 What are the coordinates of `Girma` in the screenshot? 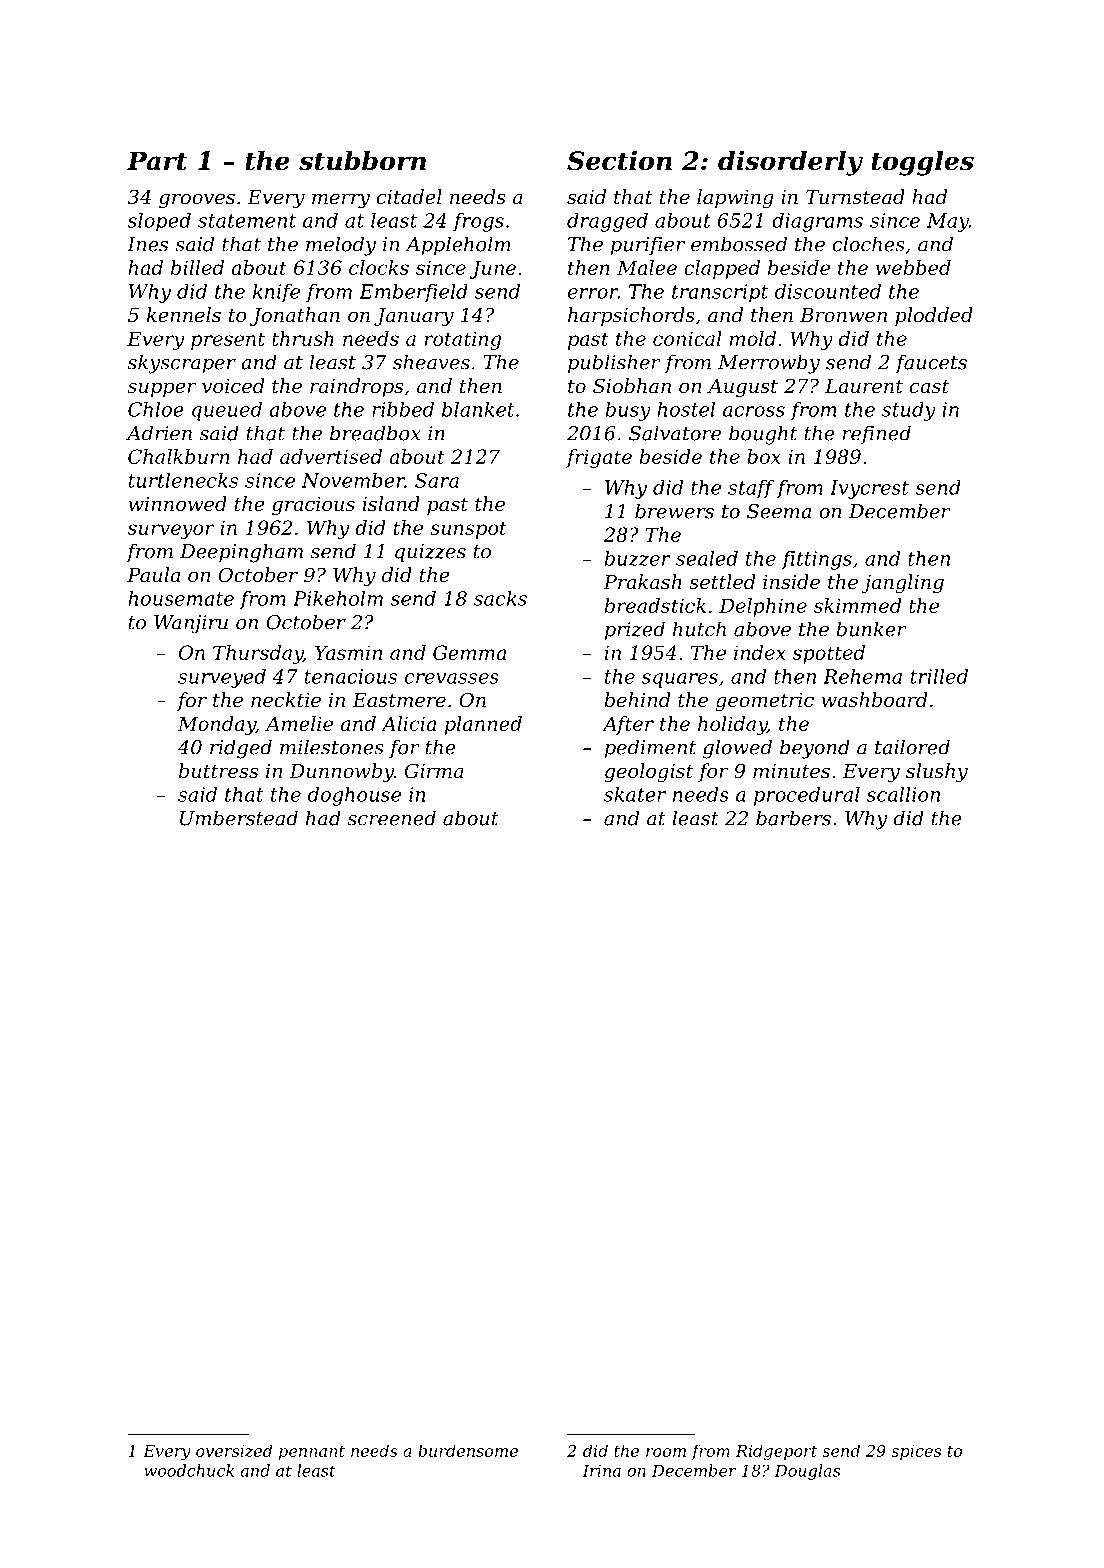 It's located at (434, 771).
